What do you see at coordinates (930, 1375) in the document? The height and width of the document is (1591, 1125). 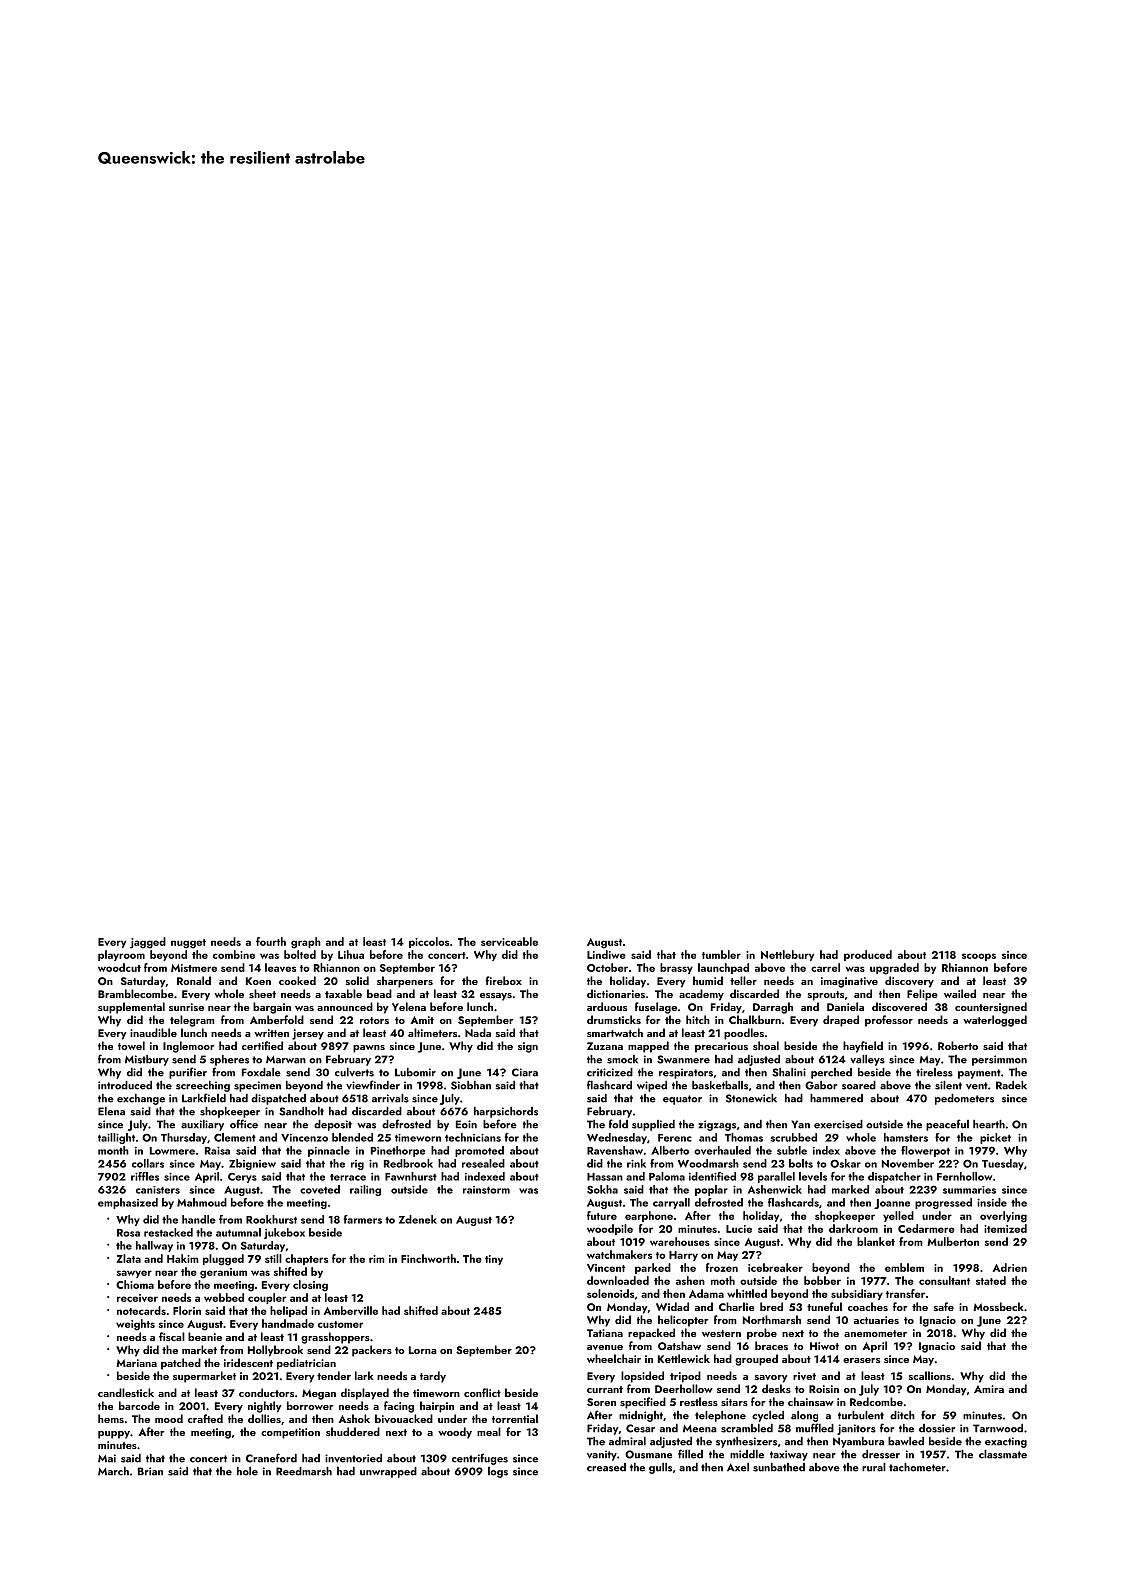 I see `scallions` at bounding box center [930, 1375].
